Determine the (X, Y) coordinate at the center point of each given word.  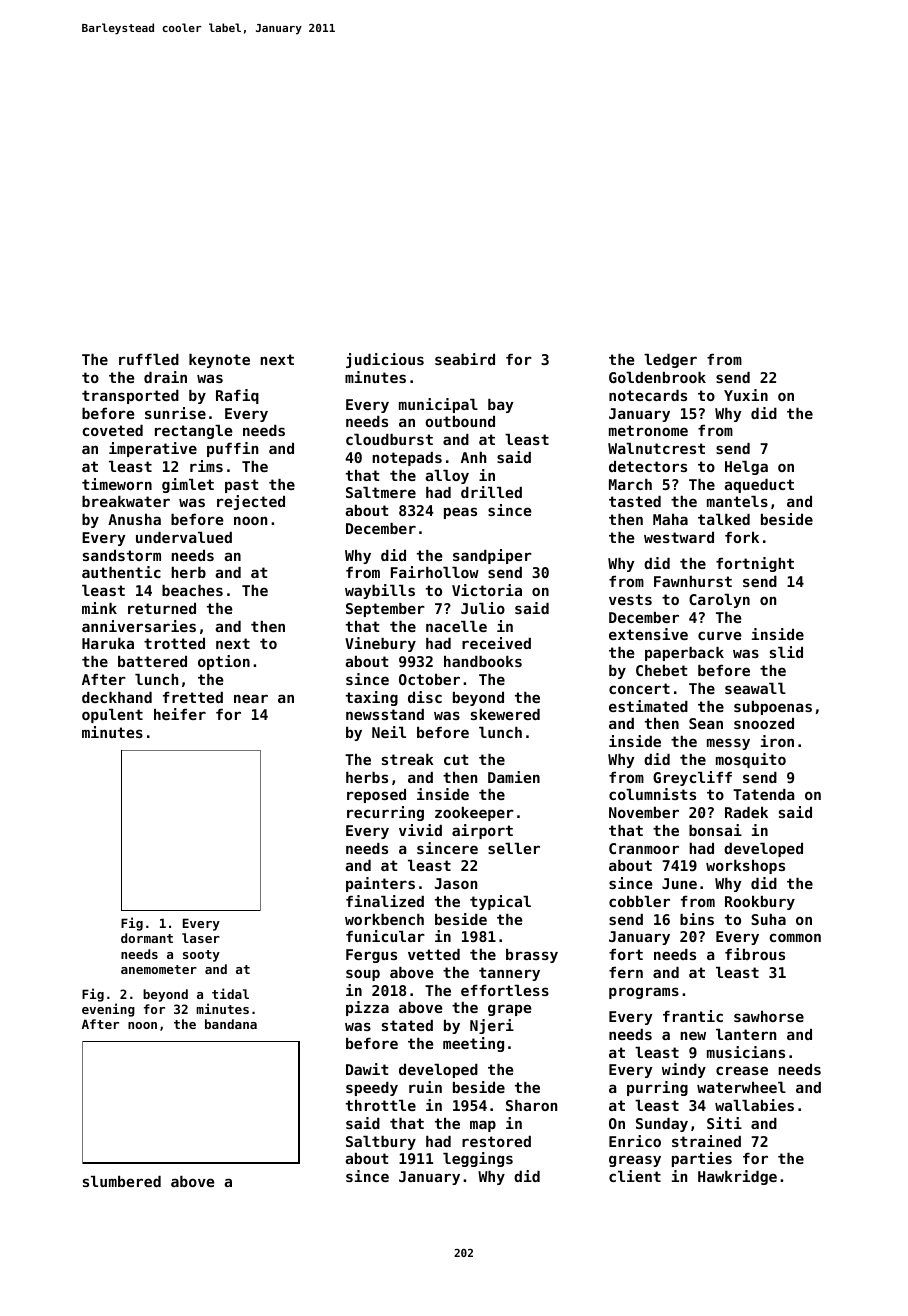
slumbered (122, 1181)
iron (777, 741)
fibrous (755, 954)
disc (425, 697)
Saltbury (381, 1143)
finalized (385, 901)
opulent (112, 716)
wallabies (754, 1105)
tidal (230, 993)
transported (130, 397)
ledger (670, 361)
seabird (465, 359)
